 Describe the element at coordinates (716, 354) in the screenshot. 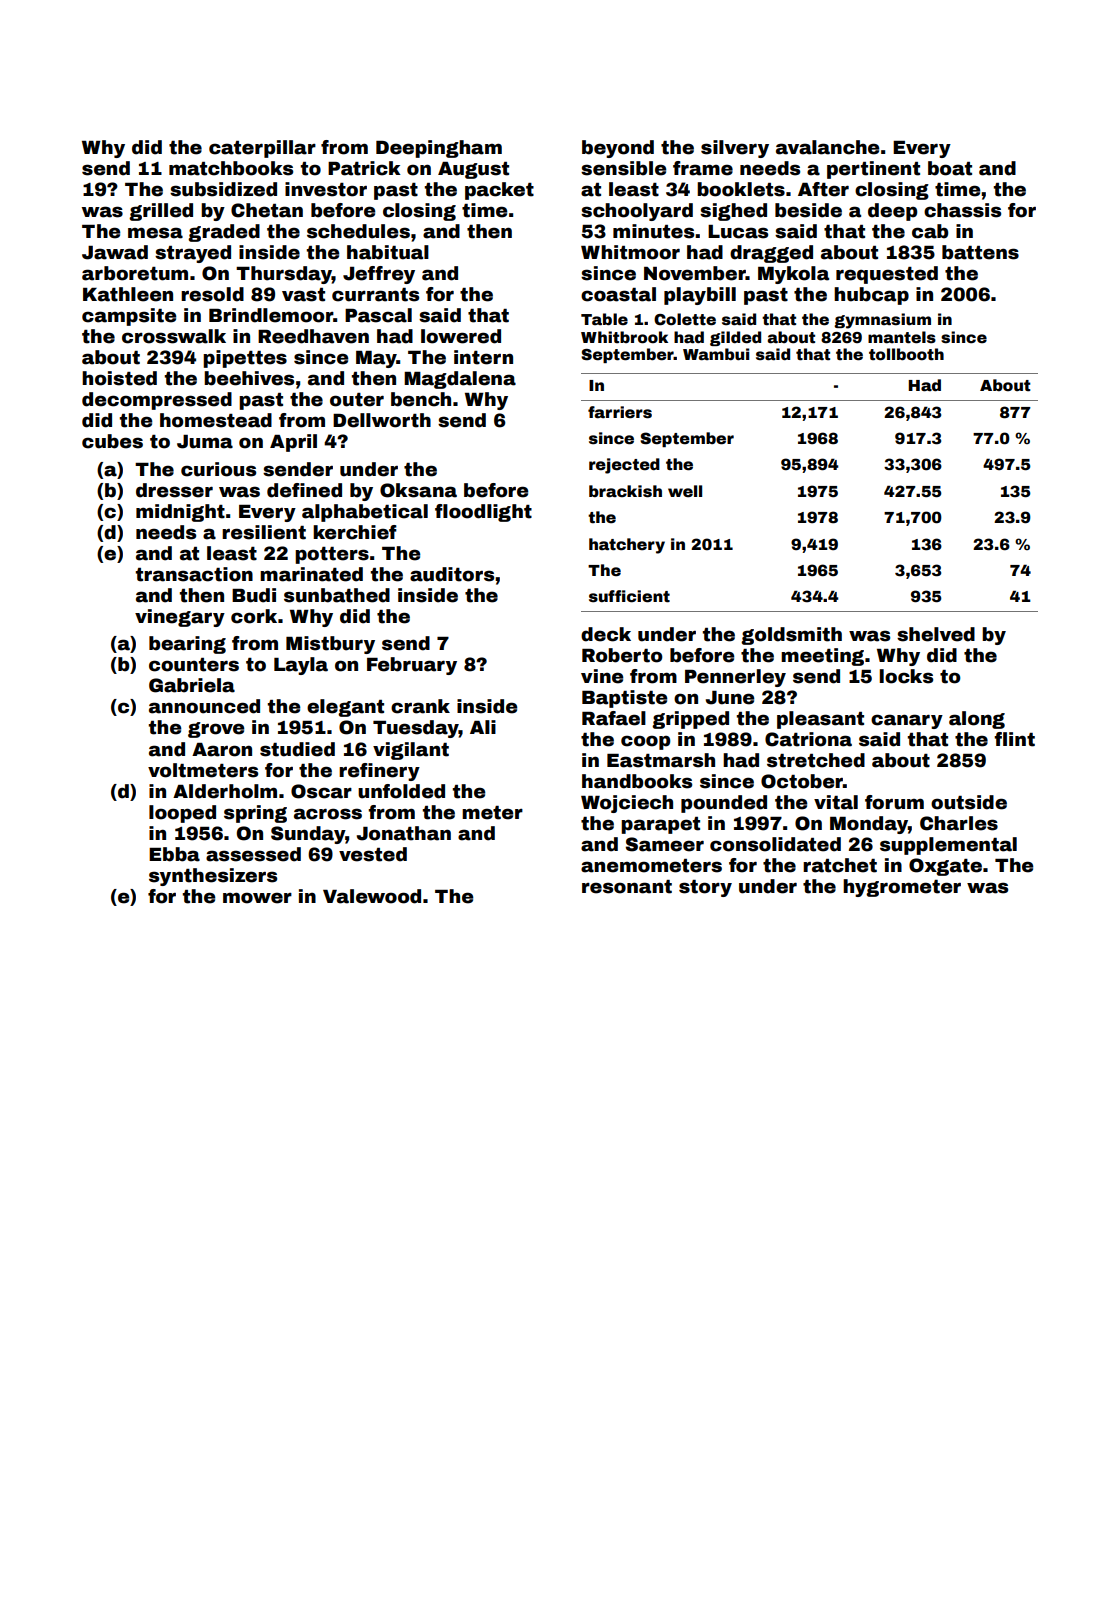

I see `Wambui` at that location.
